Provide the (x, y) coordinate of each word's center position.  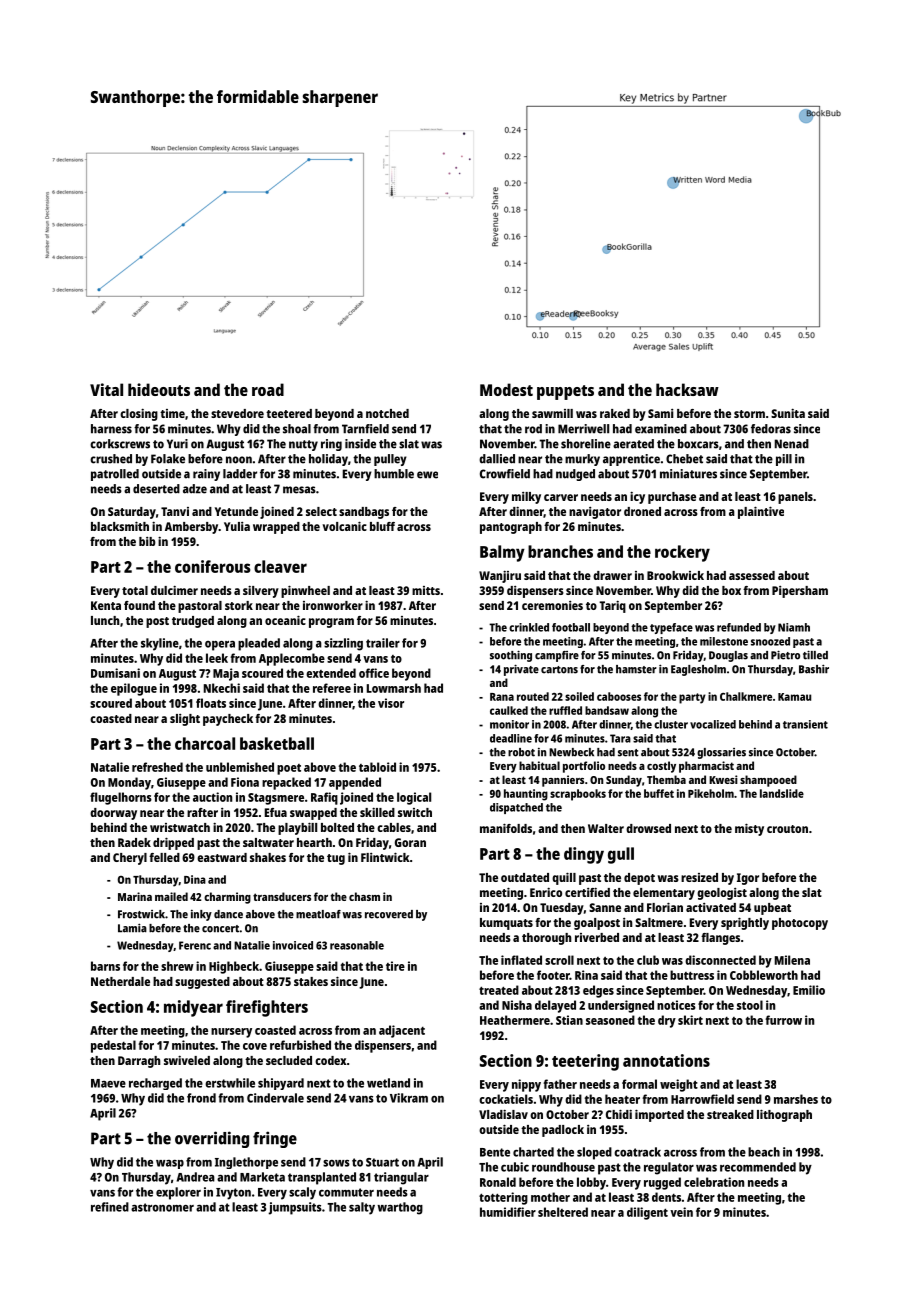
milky (526, 498)
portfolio (584, 767)
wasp (170, 1164)
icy (637, 497)
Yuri (177, 444)
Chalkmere (746, 696)
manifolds (506, 828)
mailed (171, 896)
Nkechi (222, 688)
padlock (563, 1131)
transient (805, 724)
